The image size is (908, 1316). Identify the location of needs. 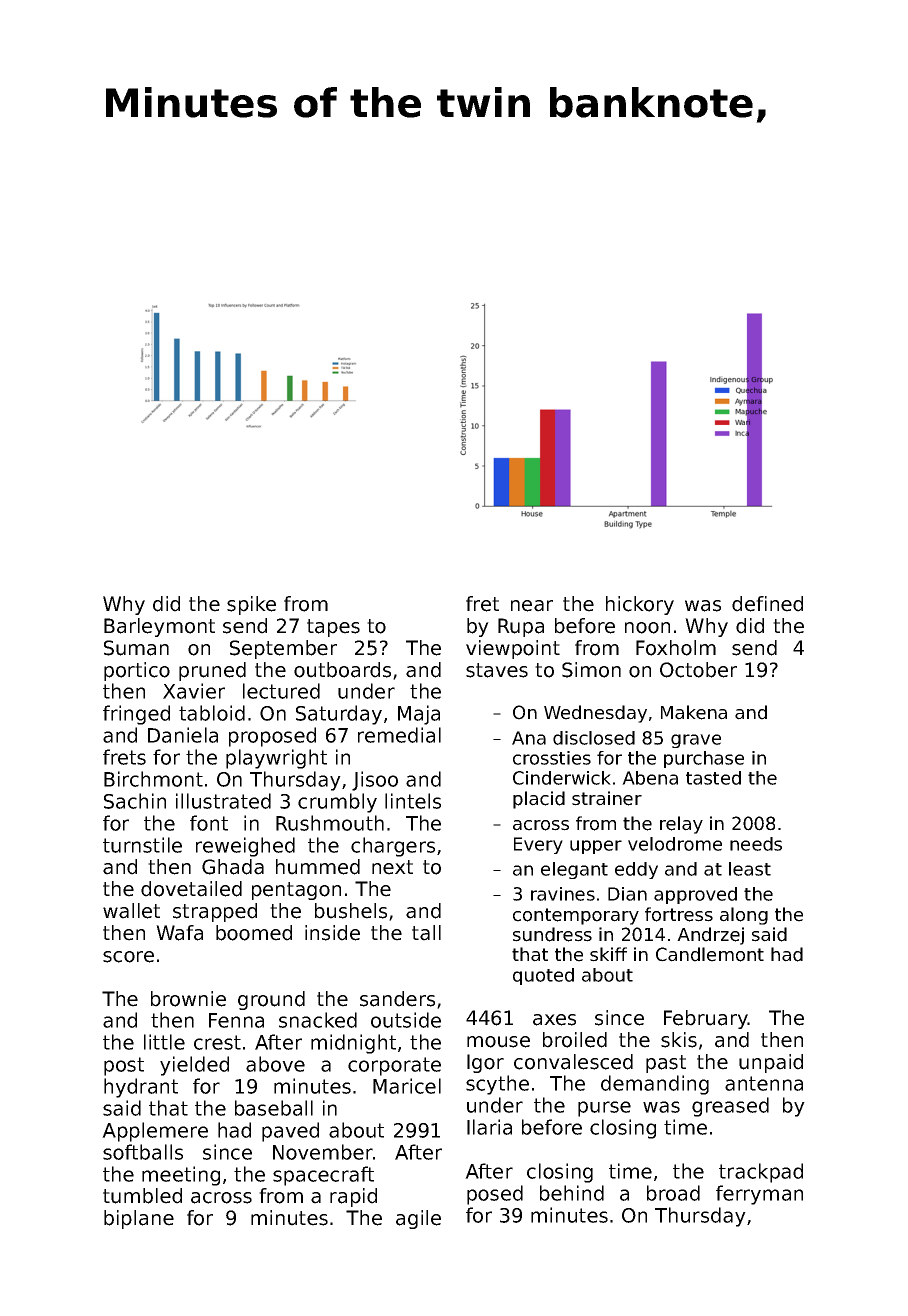
(756, 844).
